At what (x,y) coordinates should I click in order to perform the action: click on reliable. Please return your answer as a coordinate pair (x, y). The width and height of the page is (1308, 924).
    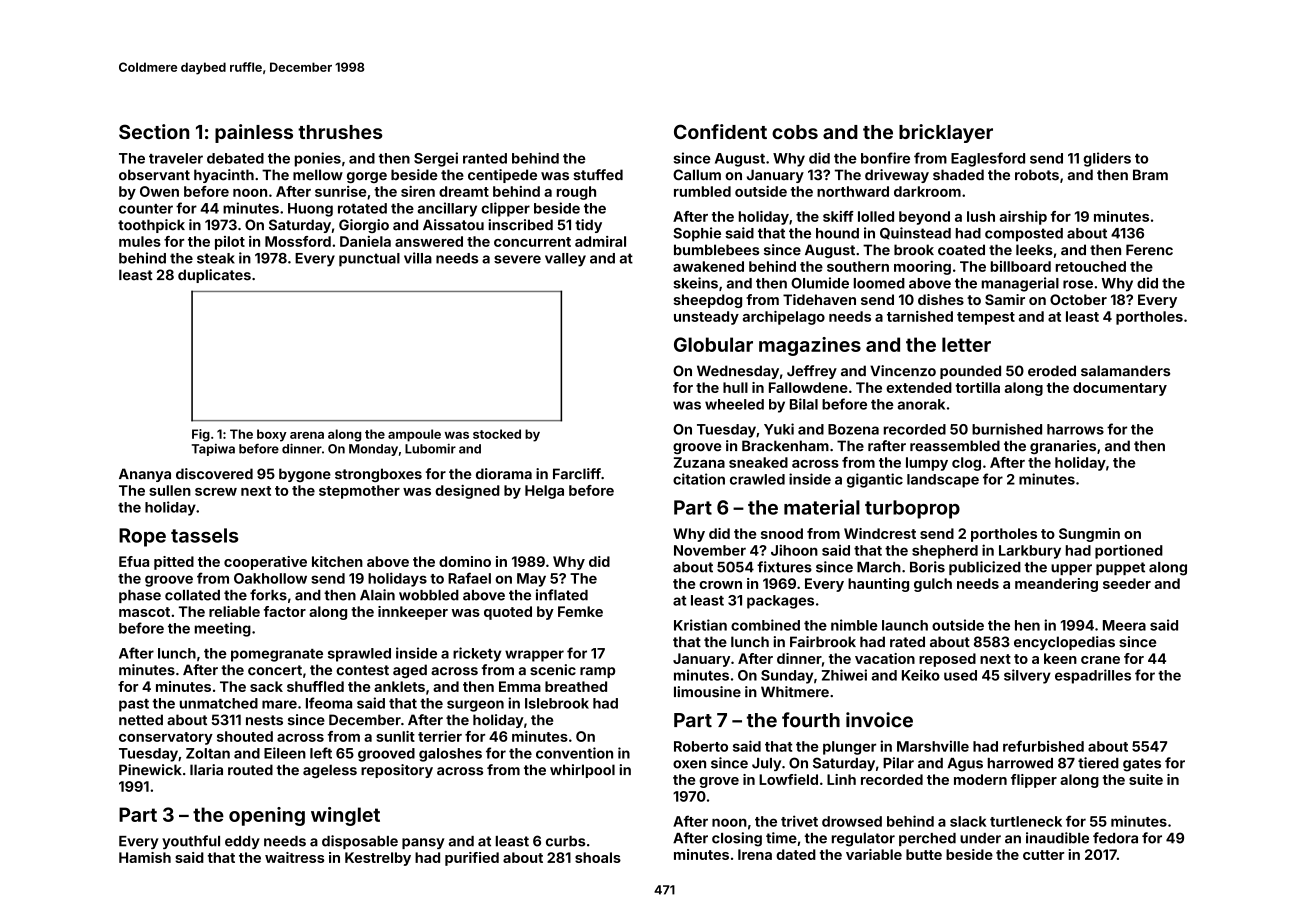
    Looking at the image, I should click on (234, 611).
